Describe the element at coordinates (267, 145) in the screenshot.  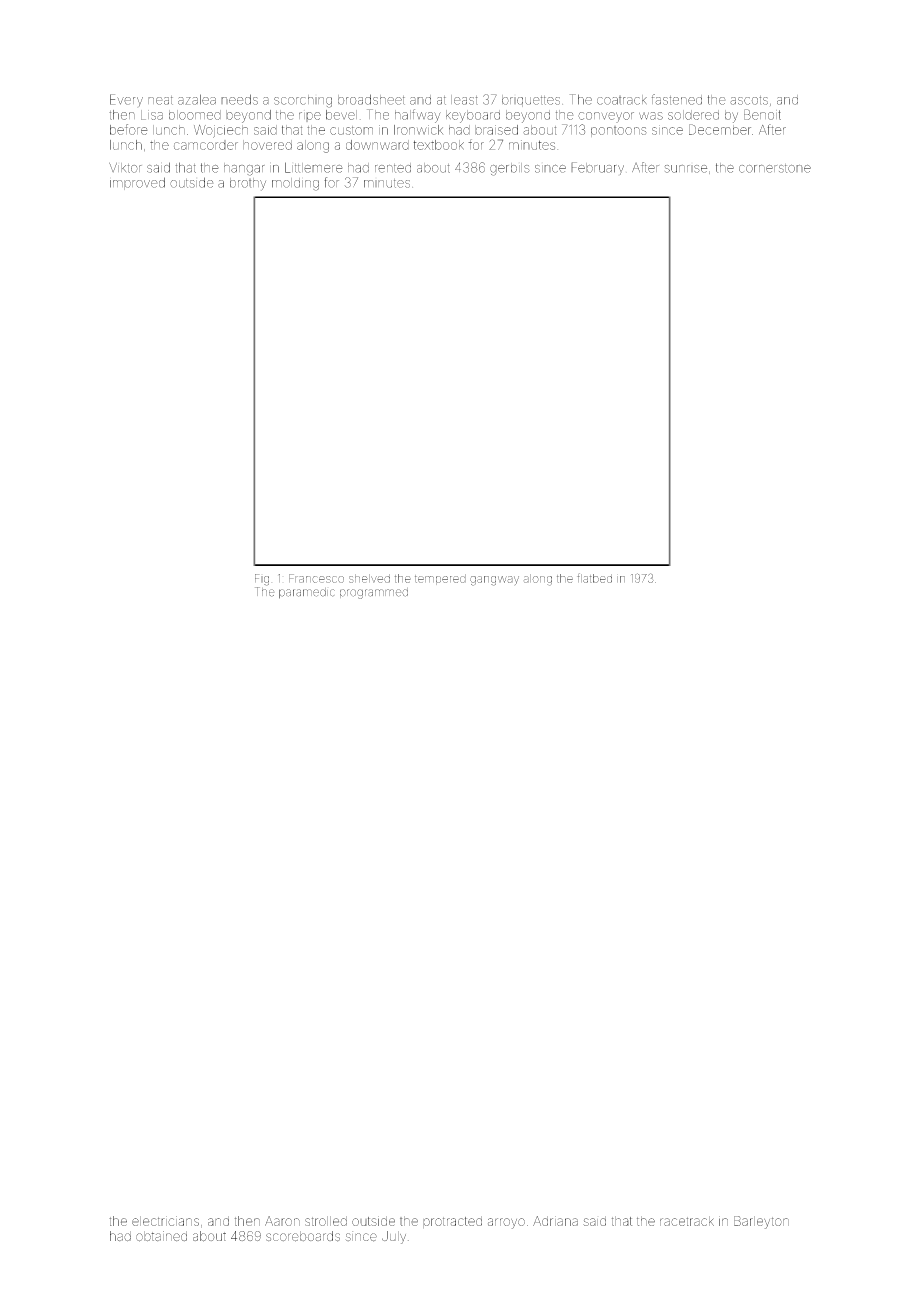
I see `hovered` at that location.
